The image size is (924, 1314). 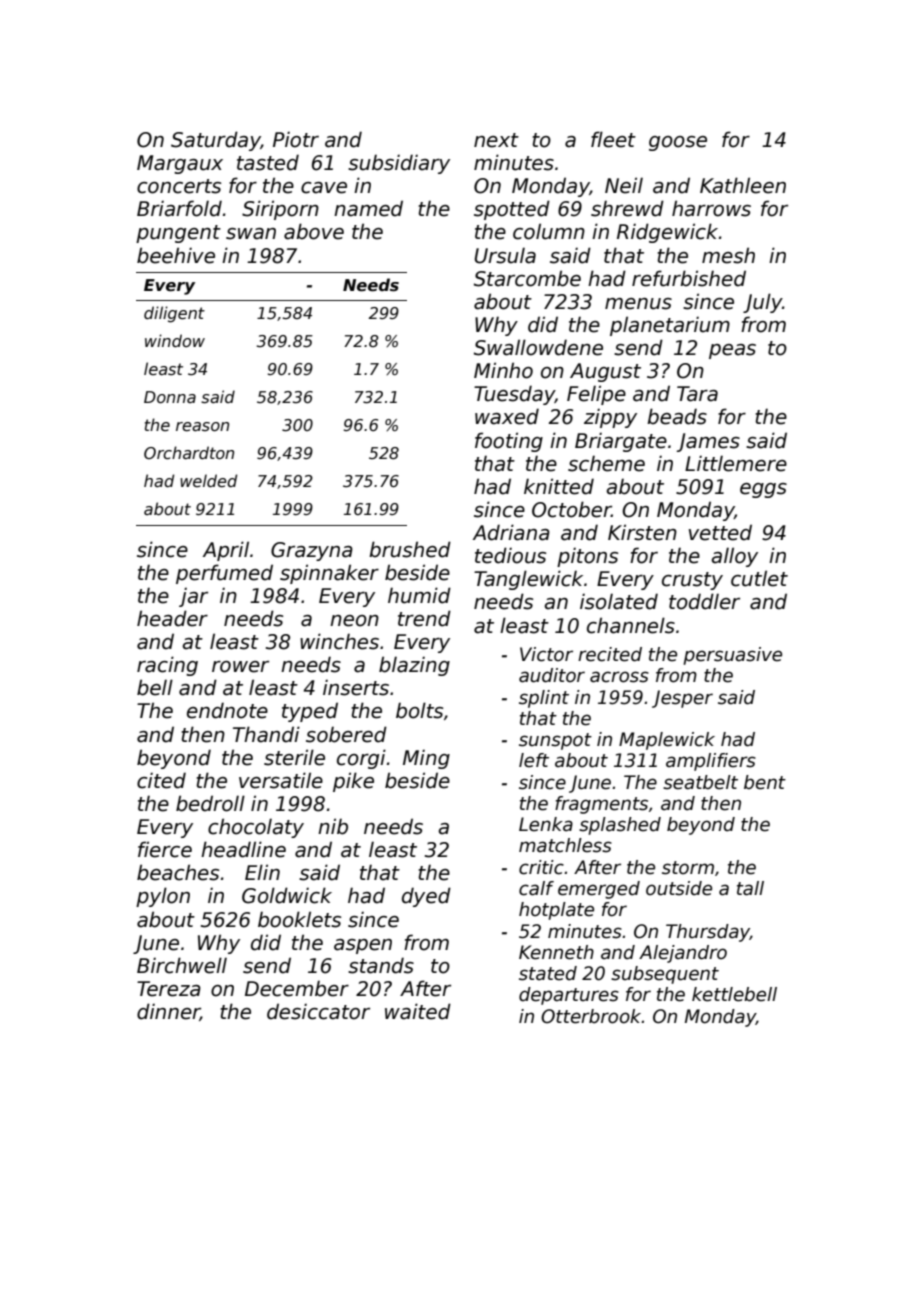 What do you see at coordinates (426, 897) in the screenshot?
I see `dyed` at bounding box center [426, 897].
